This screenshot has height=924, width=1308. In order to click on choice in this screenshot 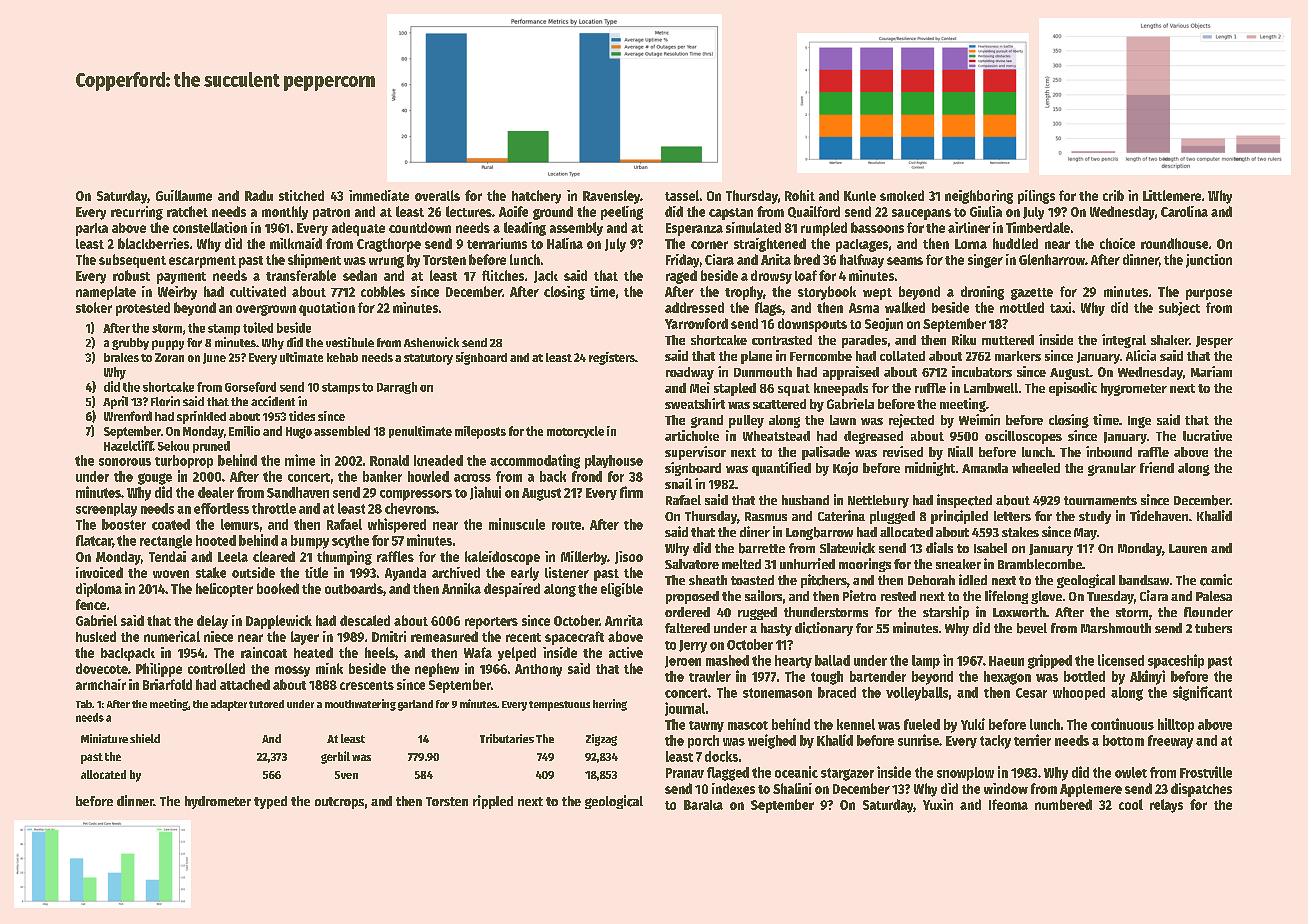, I will do `click(1117, 243)`.
